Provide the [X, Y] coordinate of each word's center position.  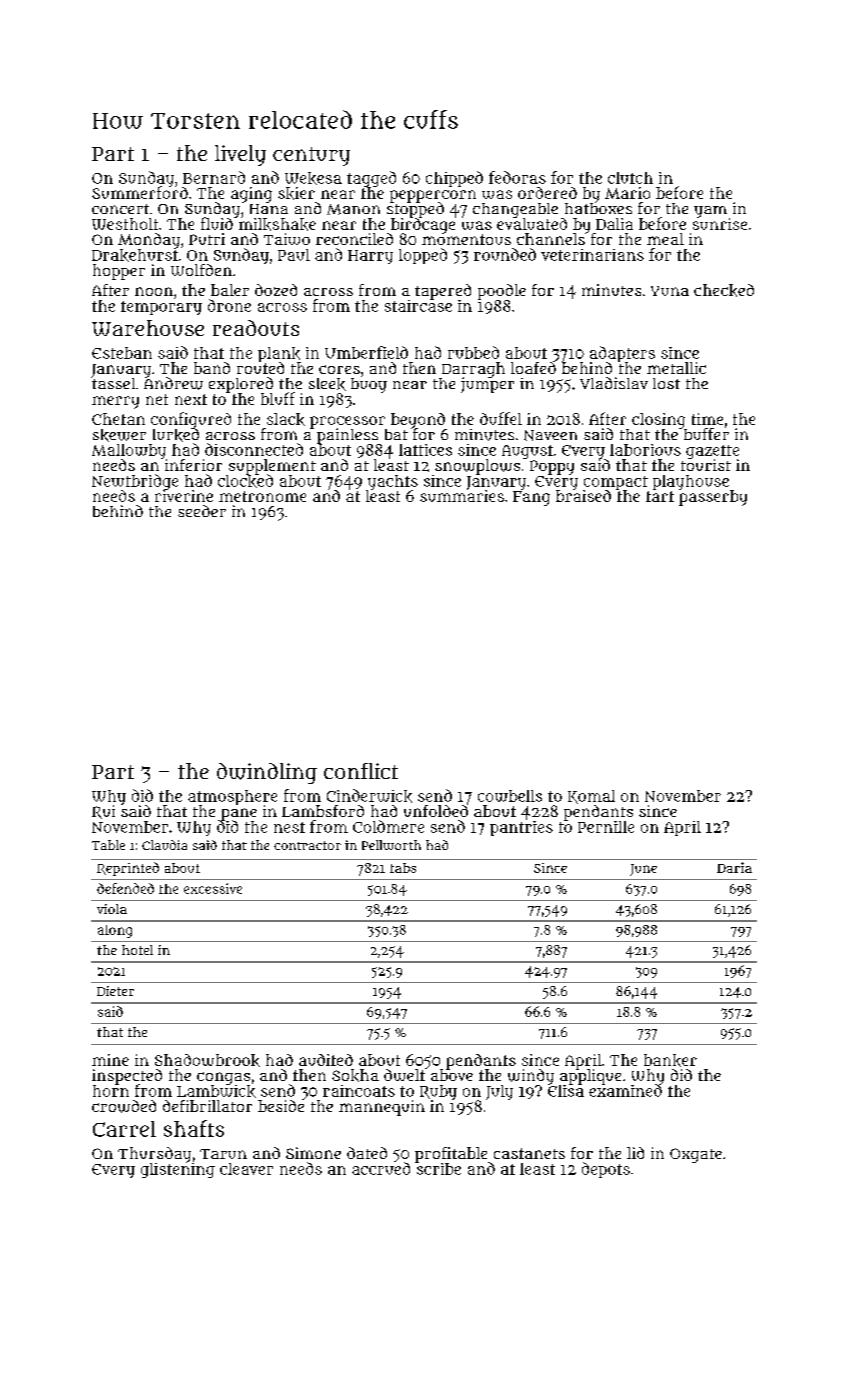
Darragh [473, 370]
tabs [403, 868]
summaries [462, 496]
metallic [676, 368]
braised [583, 496]
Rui [103, 812]
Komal [591, 797]
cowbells [510, 796]
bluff [278, 398]
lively [240, 155]
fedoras [517, 177]
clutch [630, 178]
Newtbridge [135, 482]
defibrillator [207, 1106]
